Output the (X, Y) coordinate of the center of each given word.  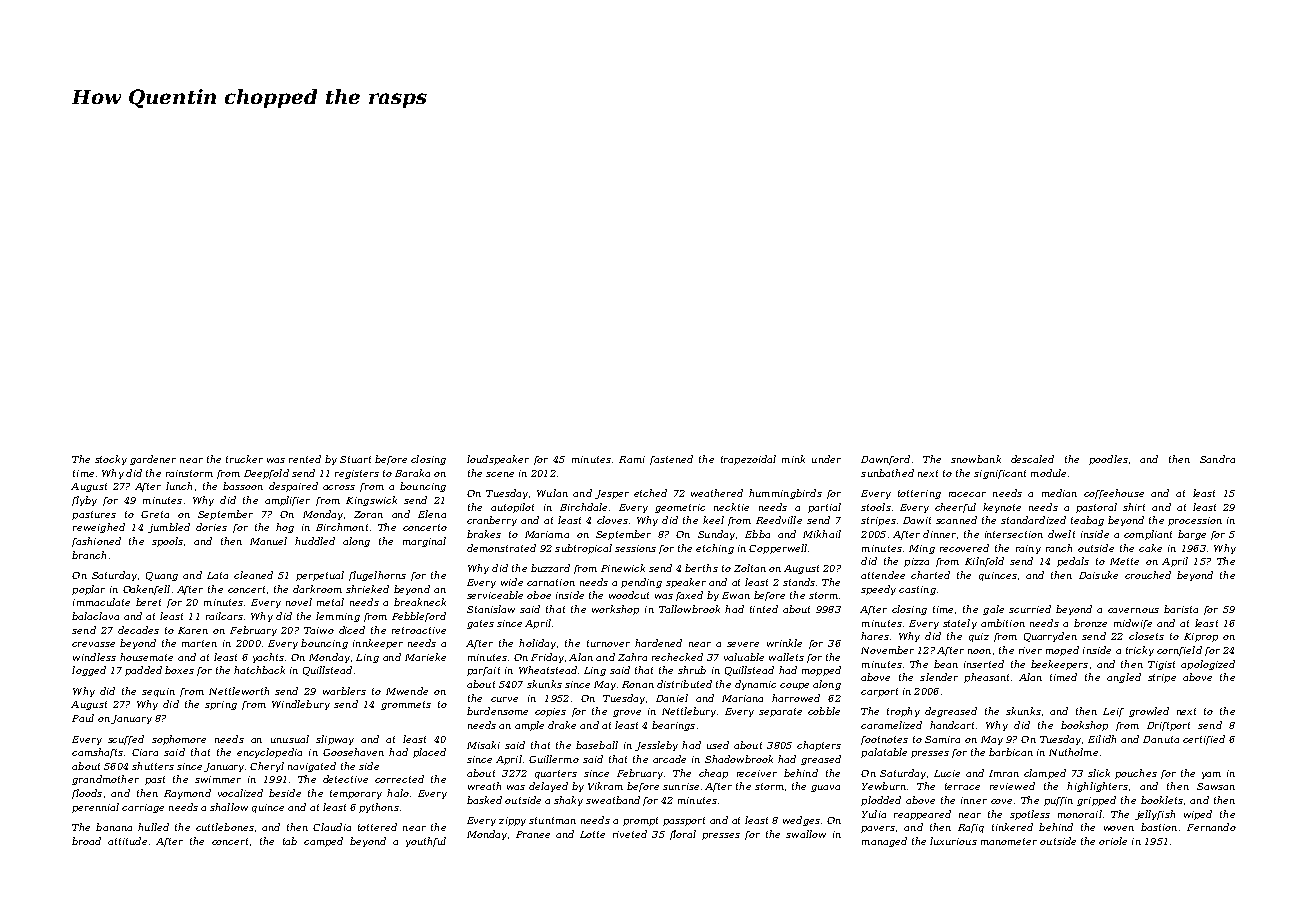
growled (1149, 712)
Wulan (552, 493)
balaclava (95, 616)
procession (1195, 521)
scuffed (126, 740)
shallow (229, 807)
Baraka (412, 473)
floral (683, 835)
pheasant (986, 678)
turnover (608, 643)
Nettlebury (689, 712)
